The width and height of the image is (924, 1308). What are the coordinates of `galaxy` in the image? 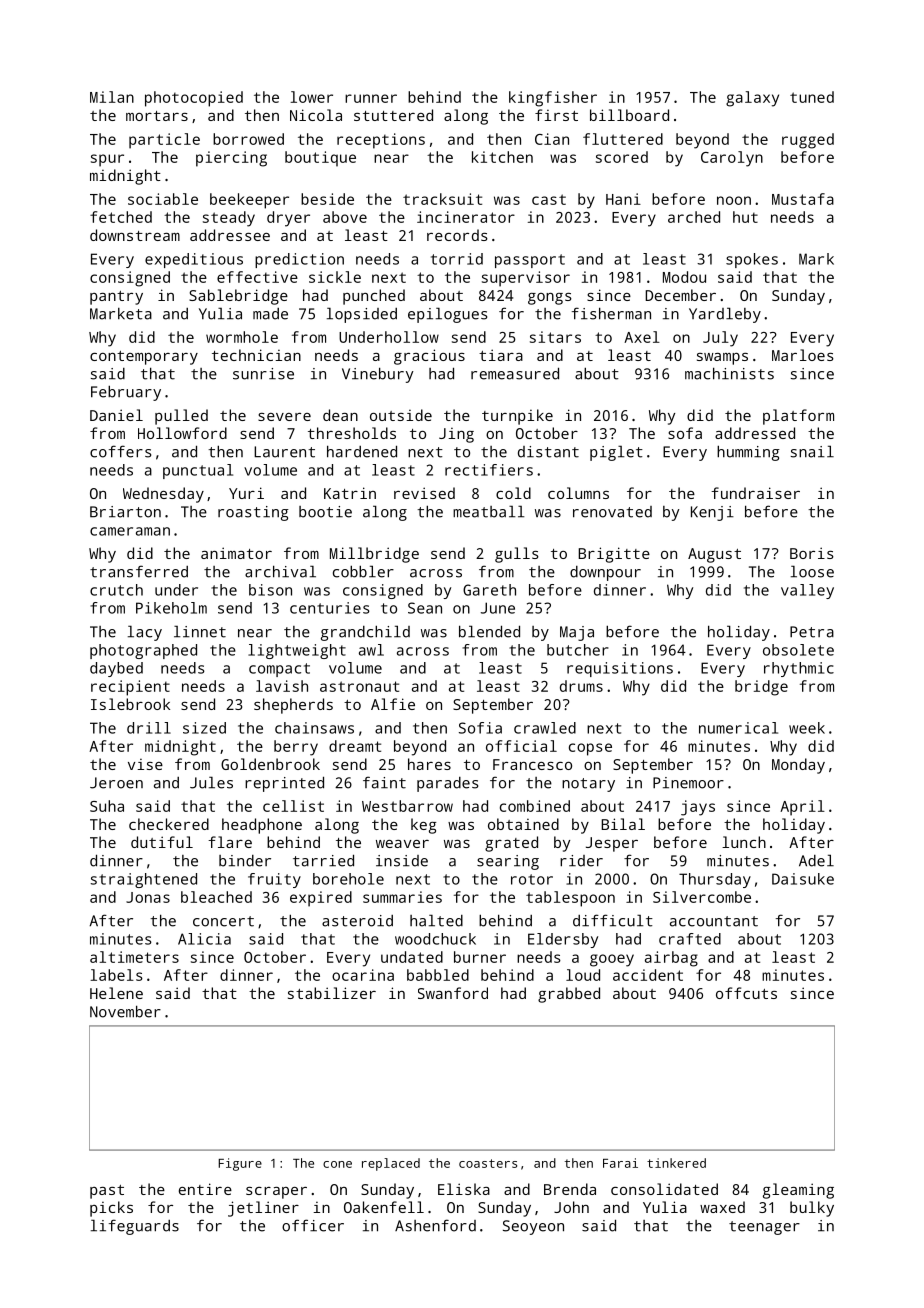 It's located at (752, 99).
